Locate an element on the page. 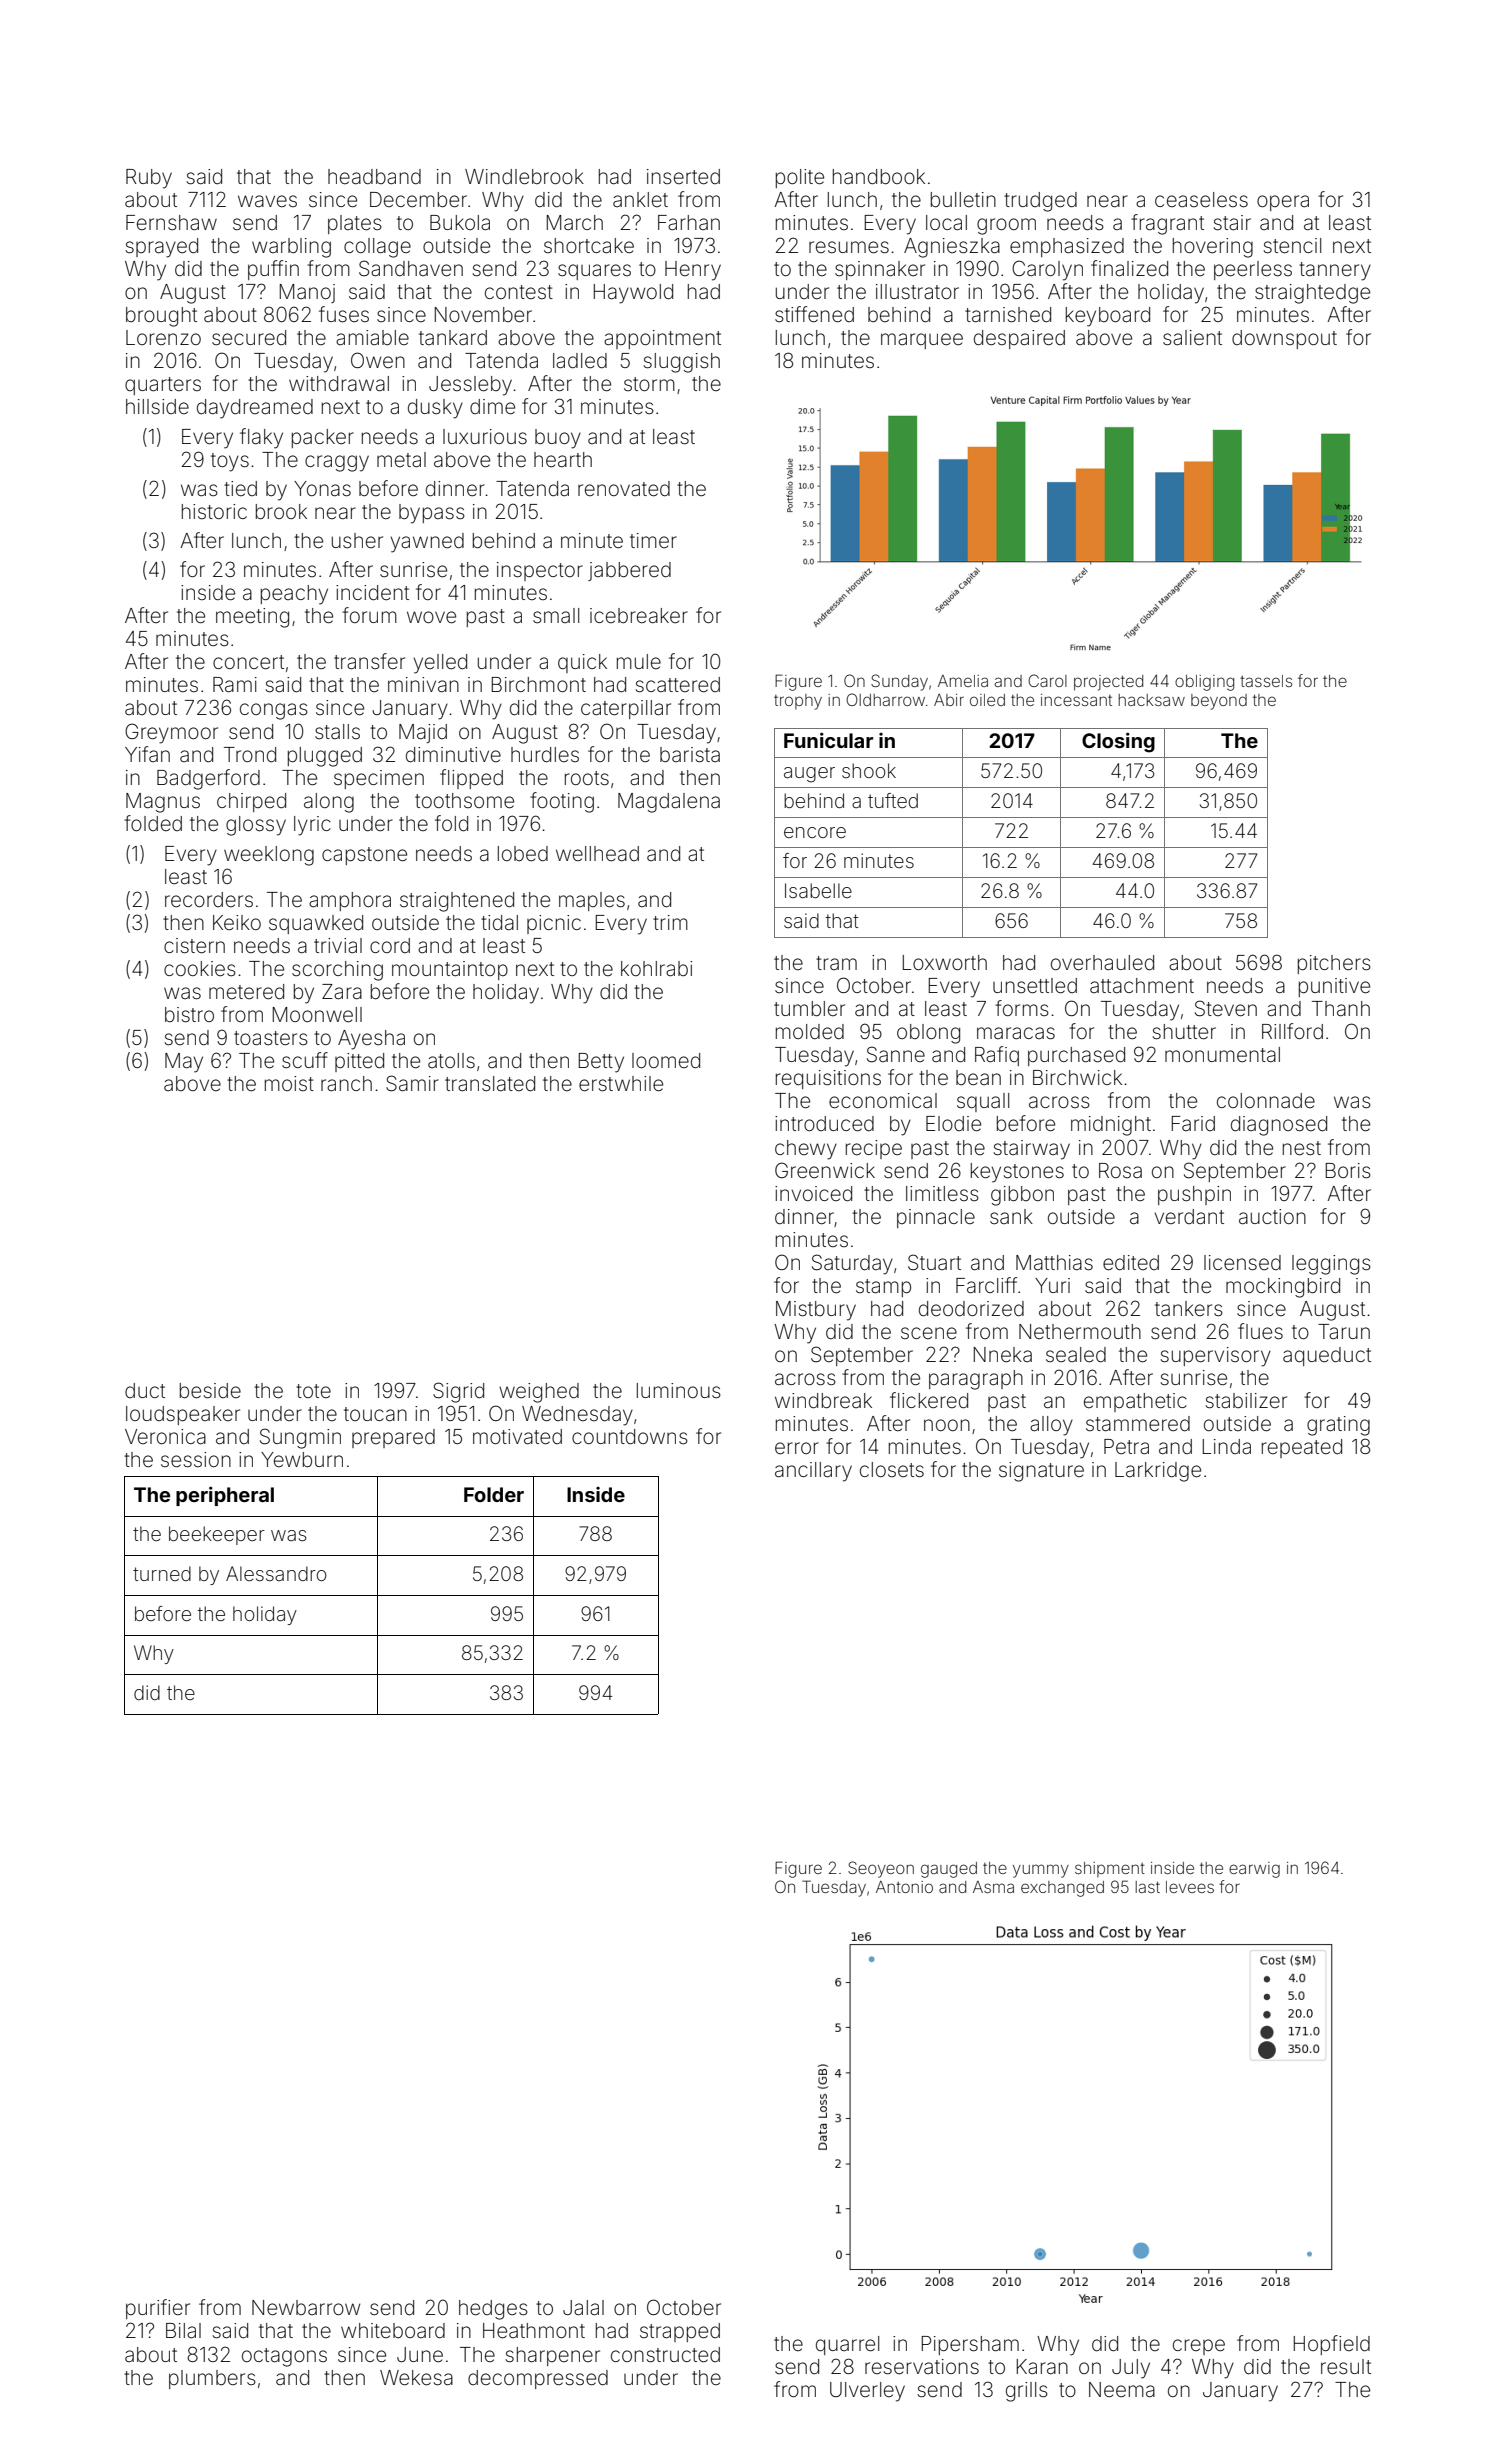 The image size is (1496, 2464). forum is located at coordinates (369, 615).
